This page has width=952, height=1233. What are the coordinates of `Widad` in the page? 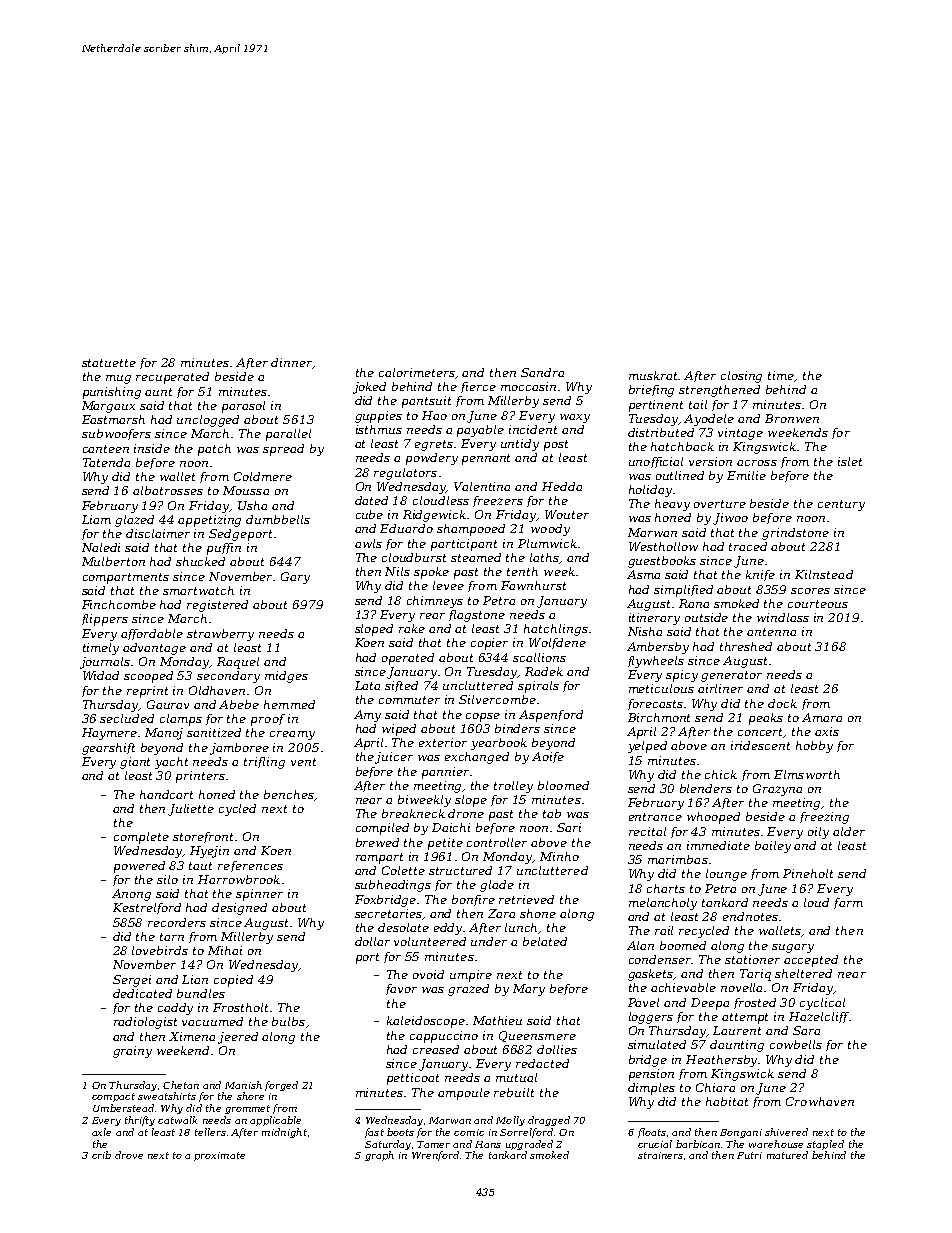 It's located at (101, 675).
